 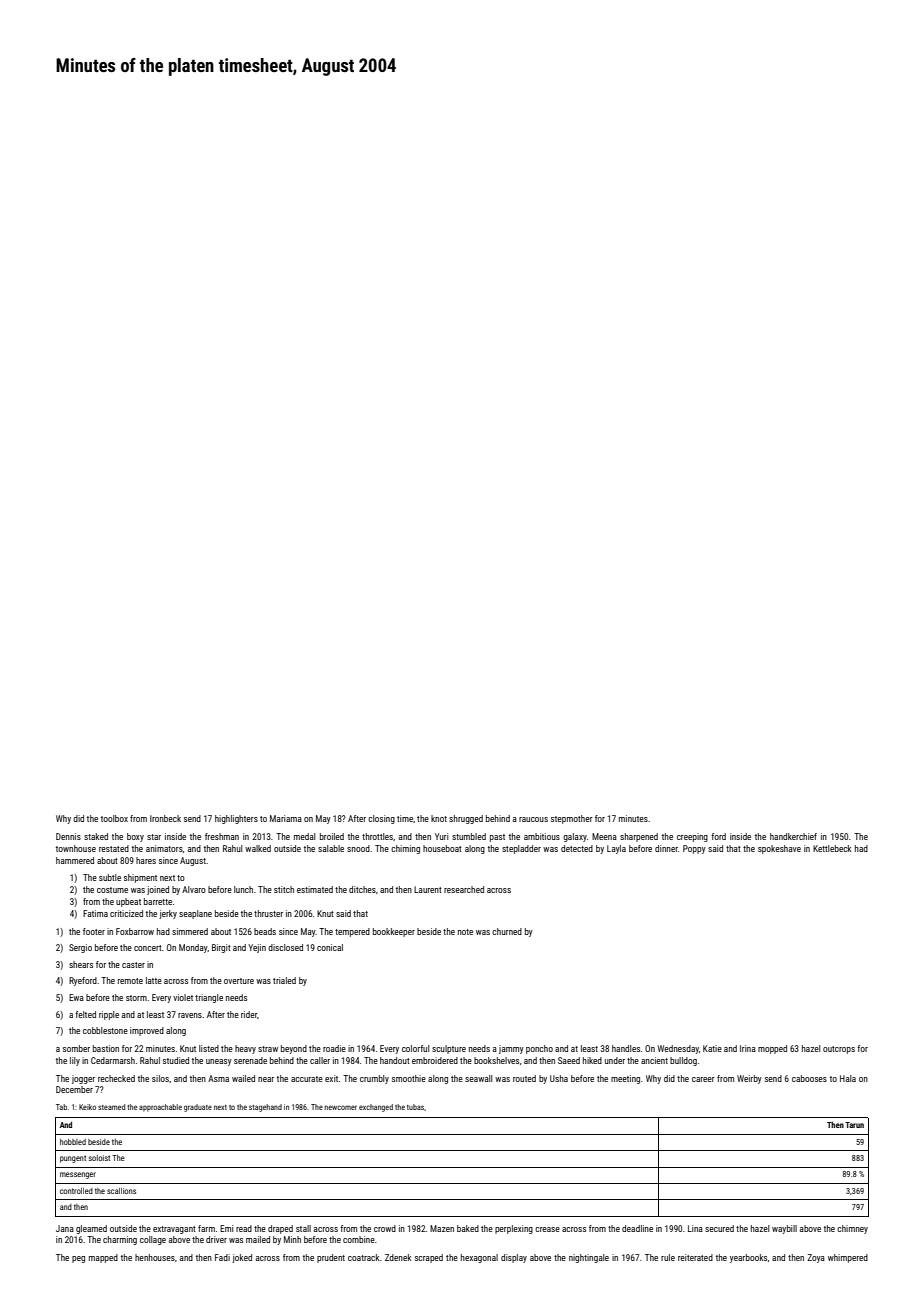 What do you see at coordinates (165, 818) in the screenshot?
I see `Ironbeck` at bounding box center [165, 818].
